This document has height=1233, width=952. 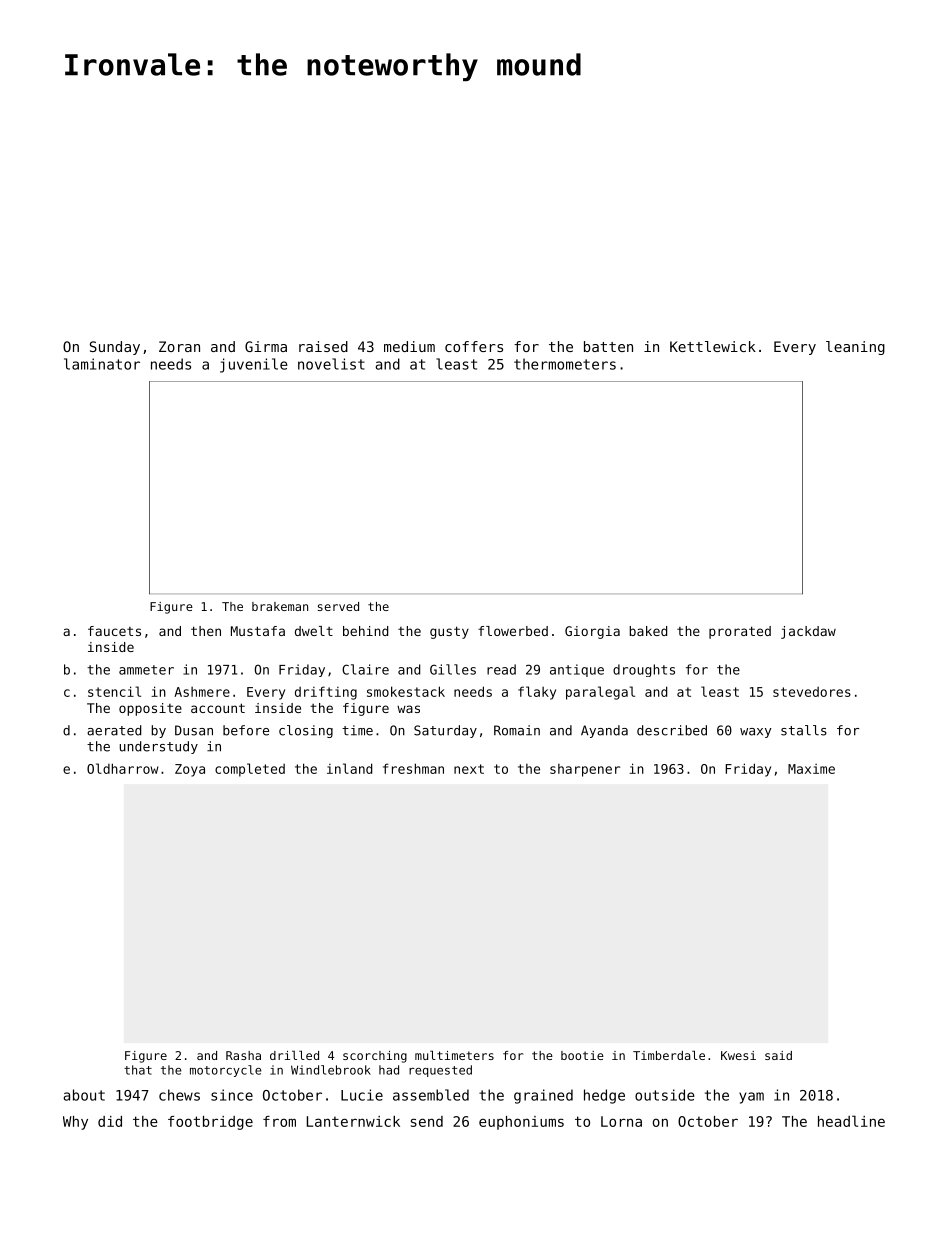 What do you see at coordinates (855, 348) in the document?
I see `leaning` at bounding box center [855, 348].
